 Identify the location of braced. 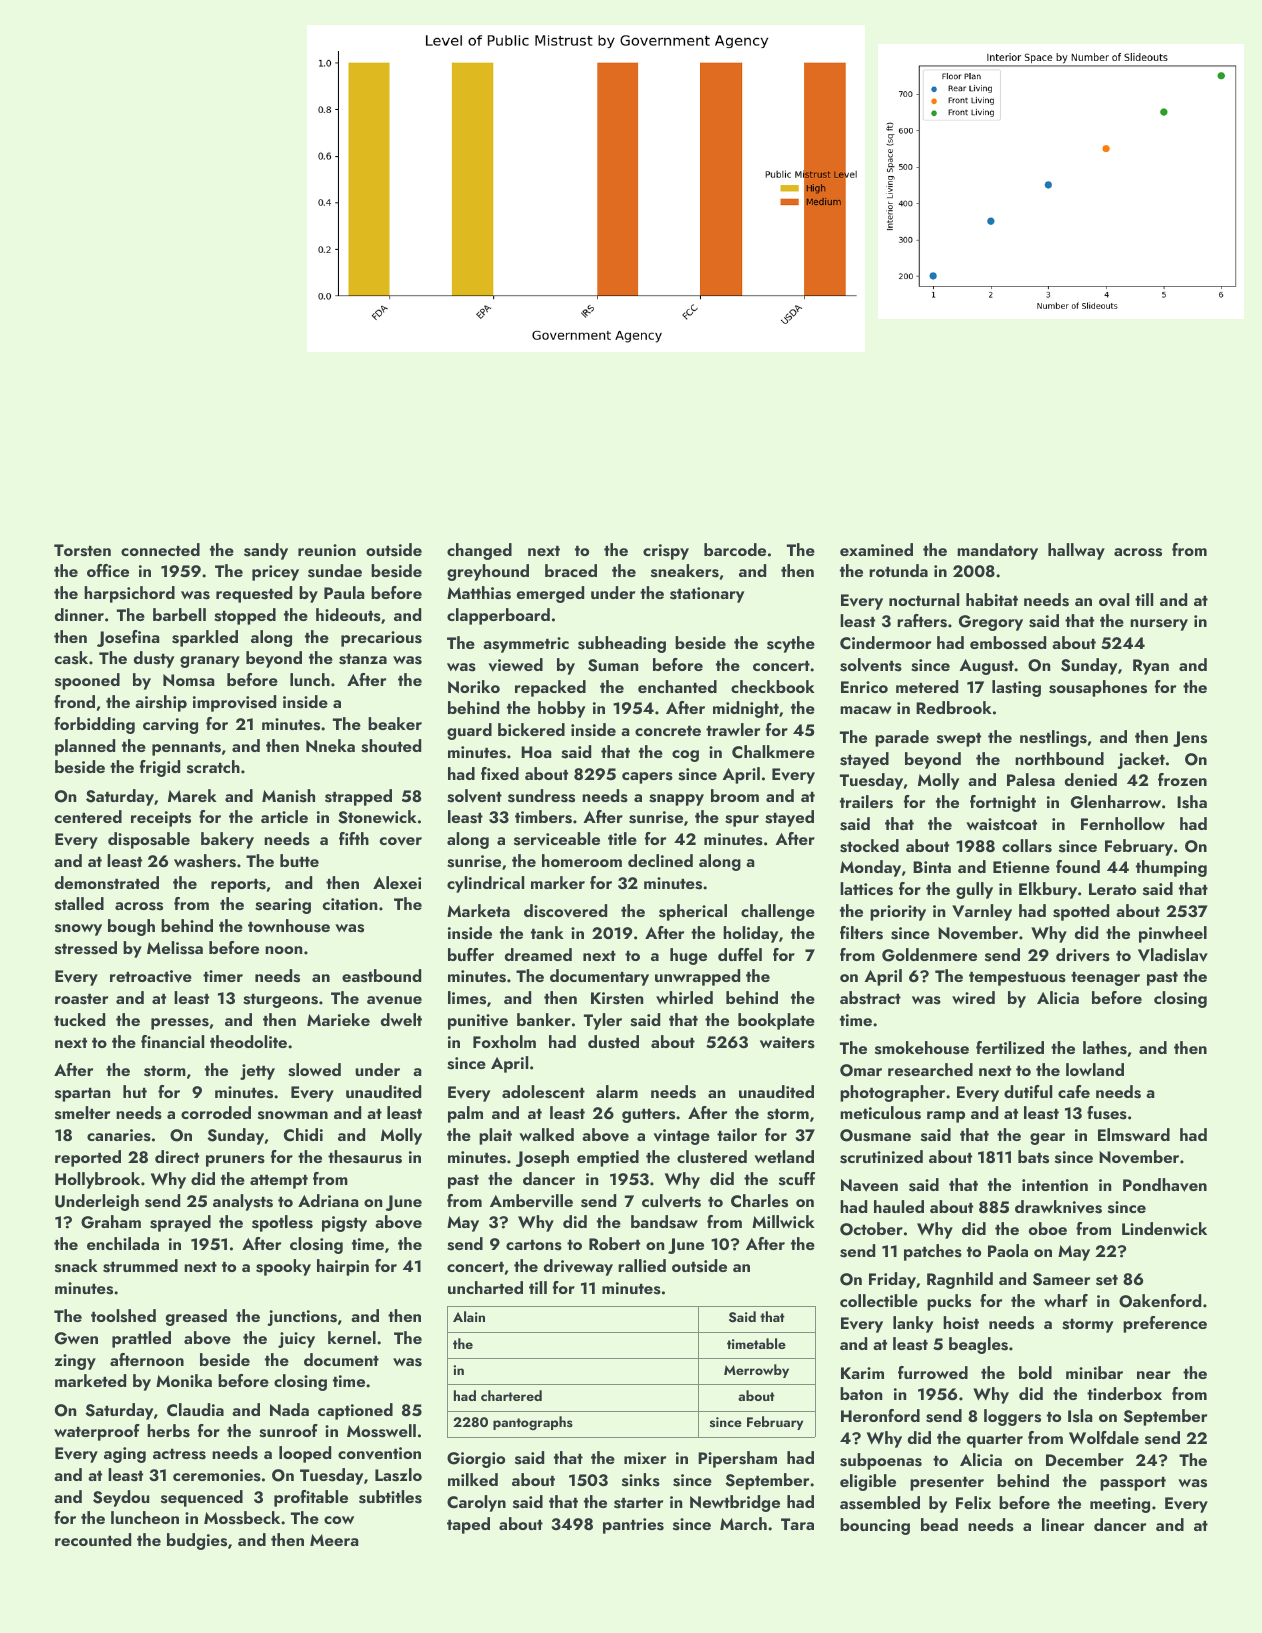
(571, 570).
